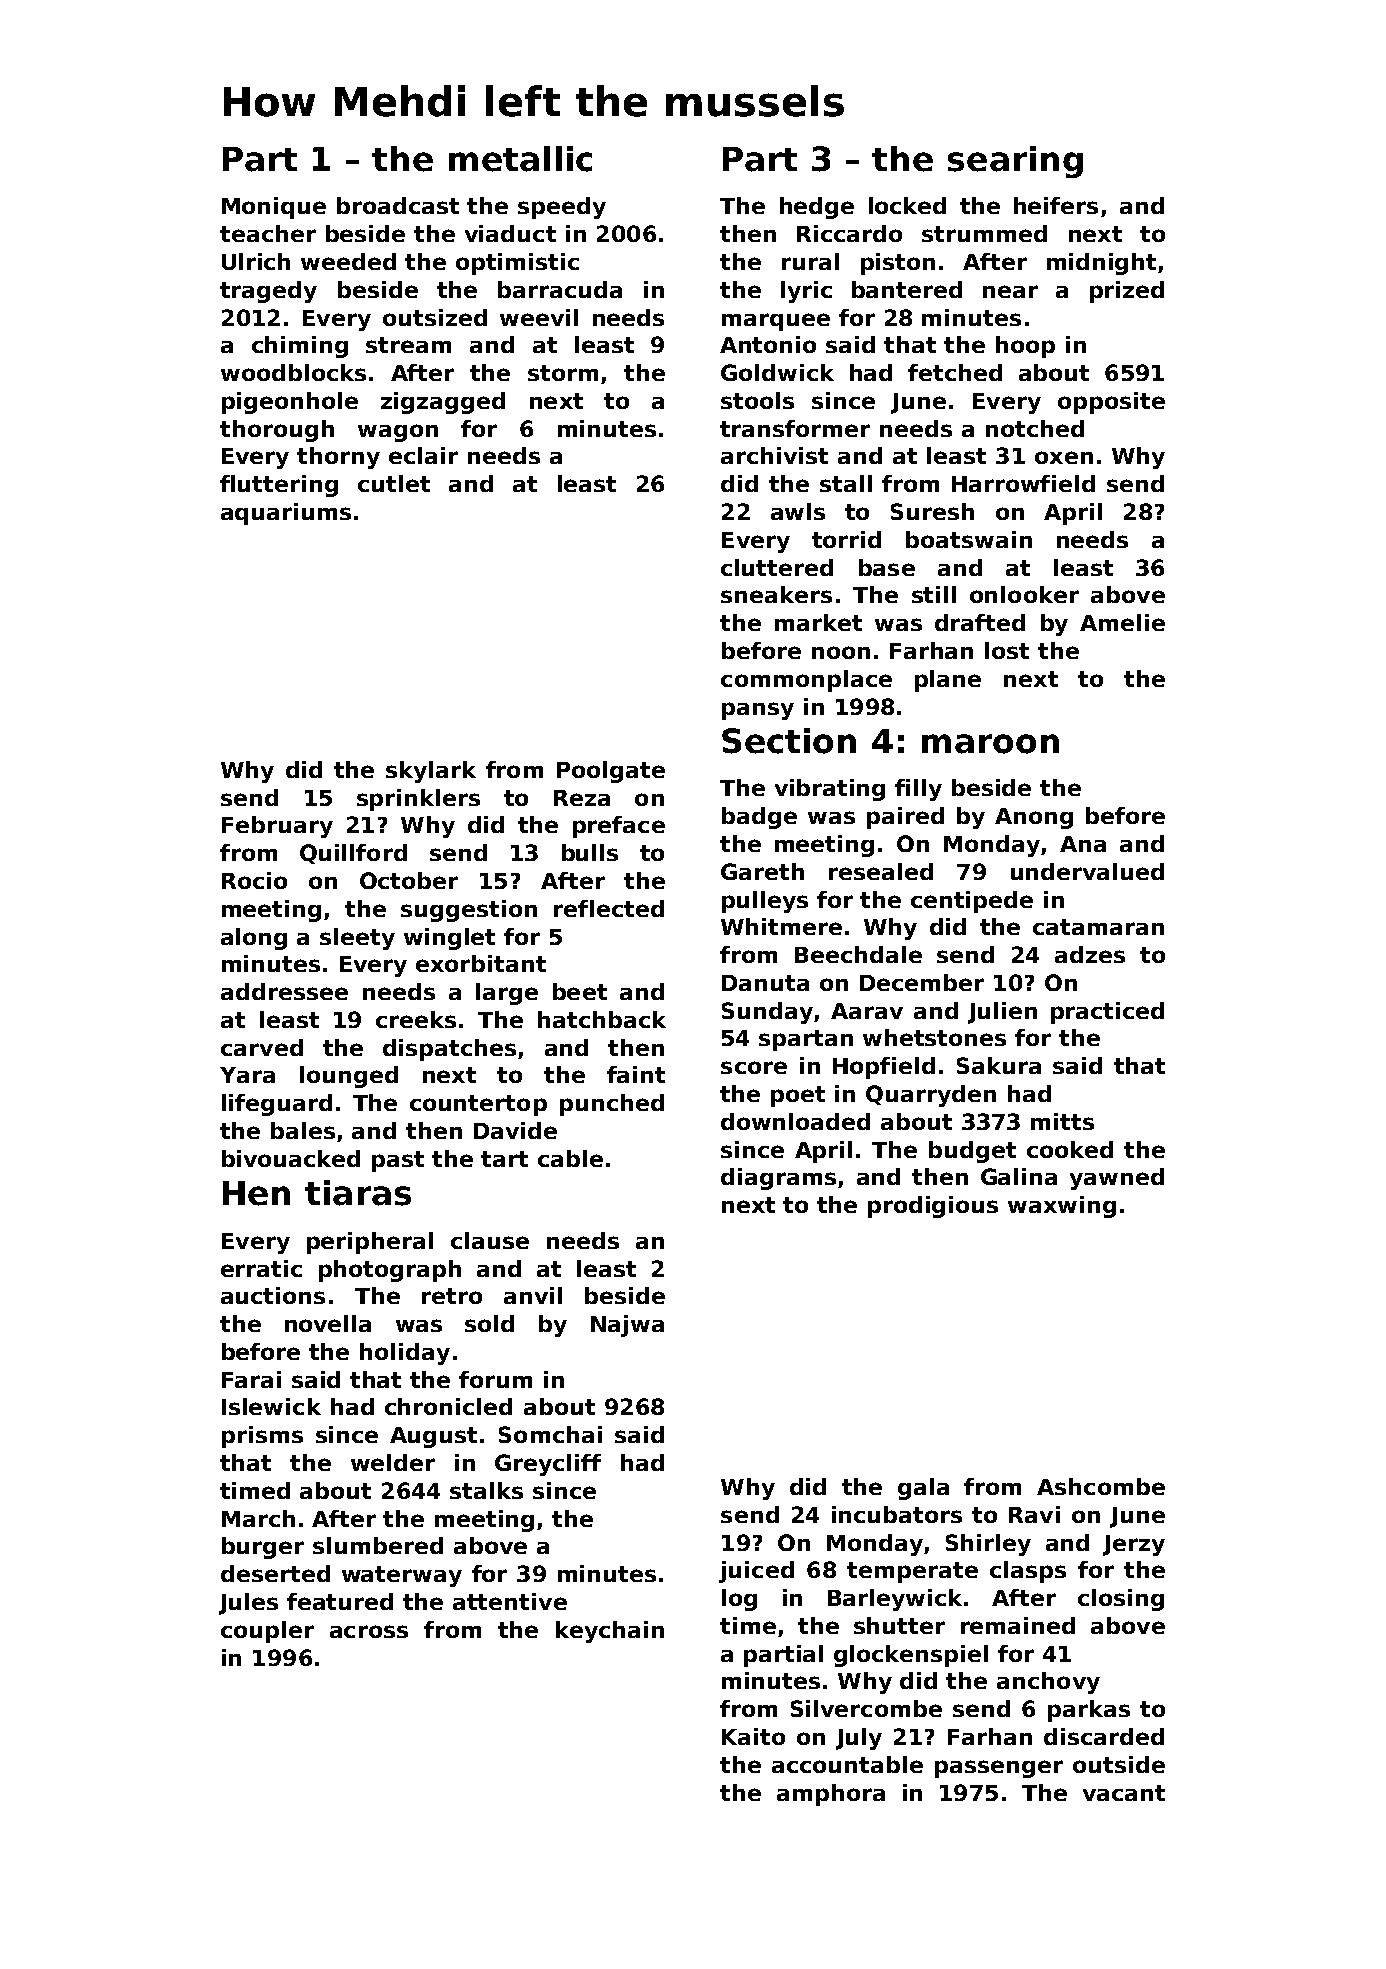  Describe the element at coordinates (1062, 1207) in the screenshot. I see `waxwing` at that location.
